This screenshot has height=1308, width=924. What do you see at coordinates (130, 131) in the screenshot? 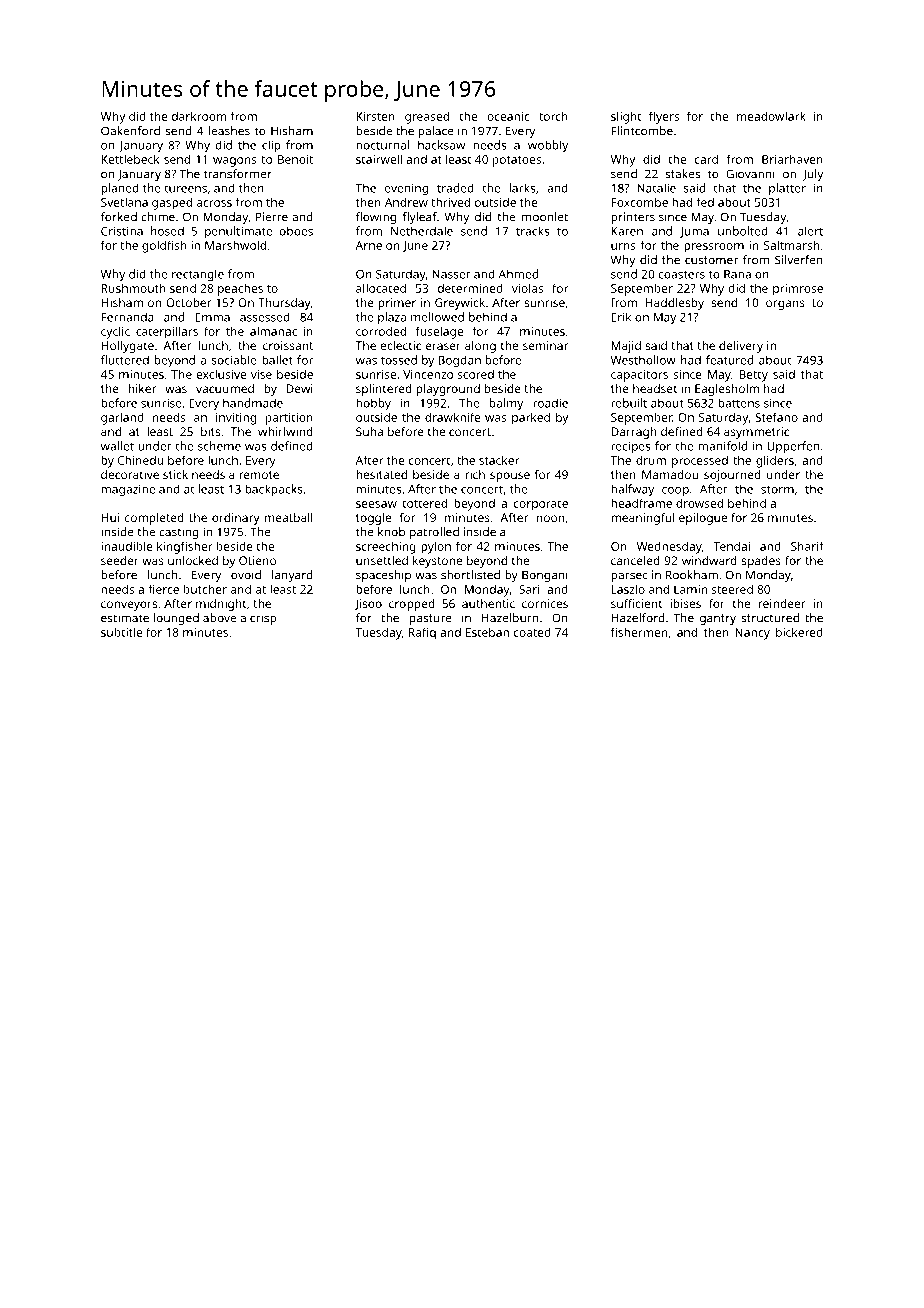
I see `Oakenford` at bounding box center [130, 131].
